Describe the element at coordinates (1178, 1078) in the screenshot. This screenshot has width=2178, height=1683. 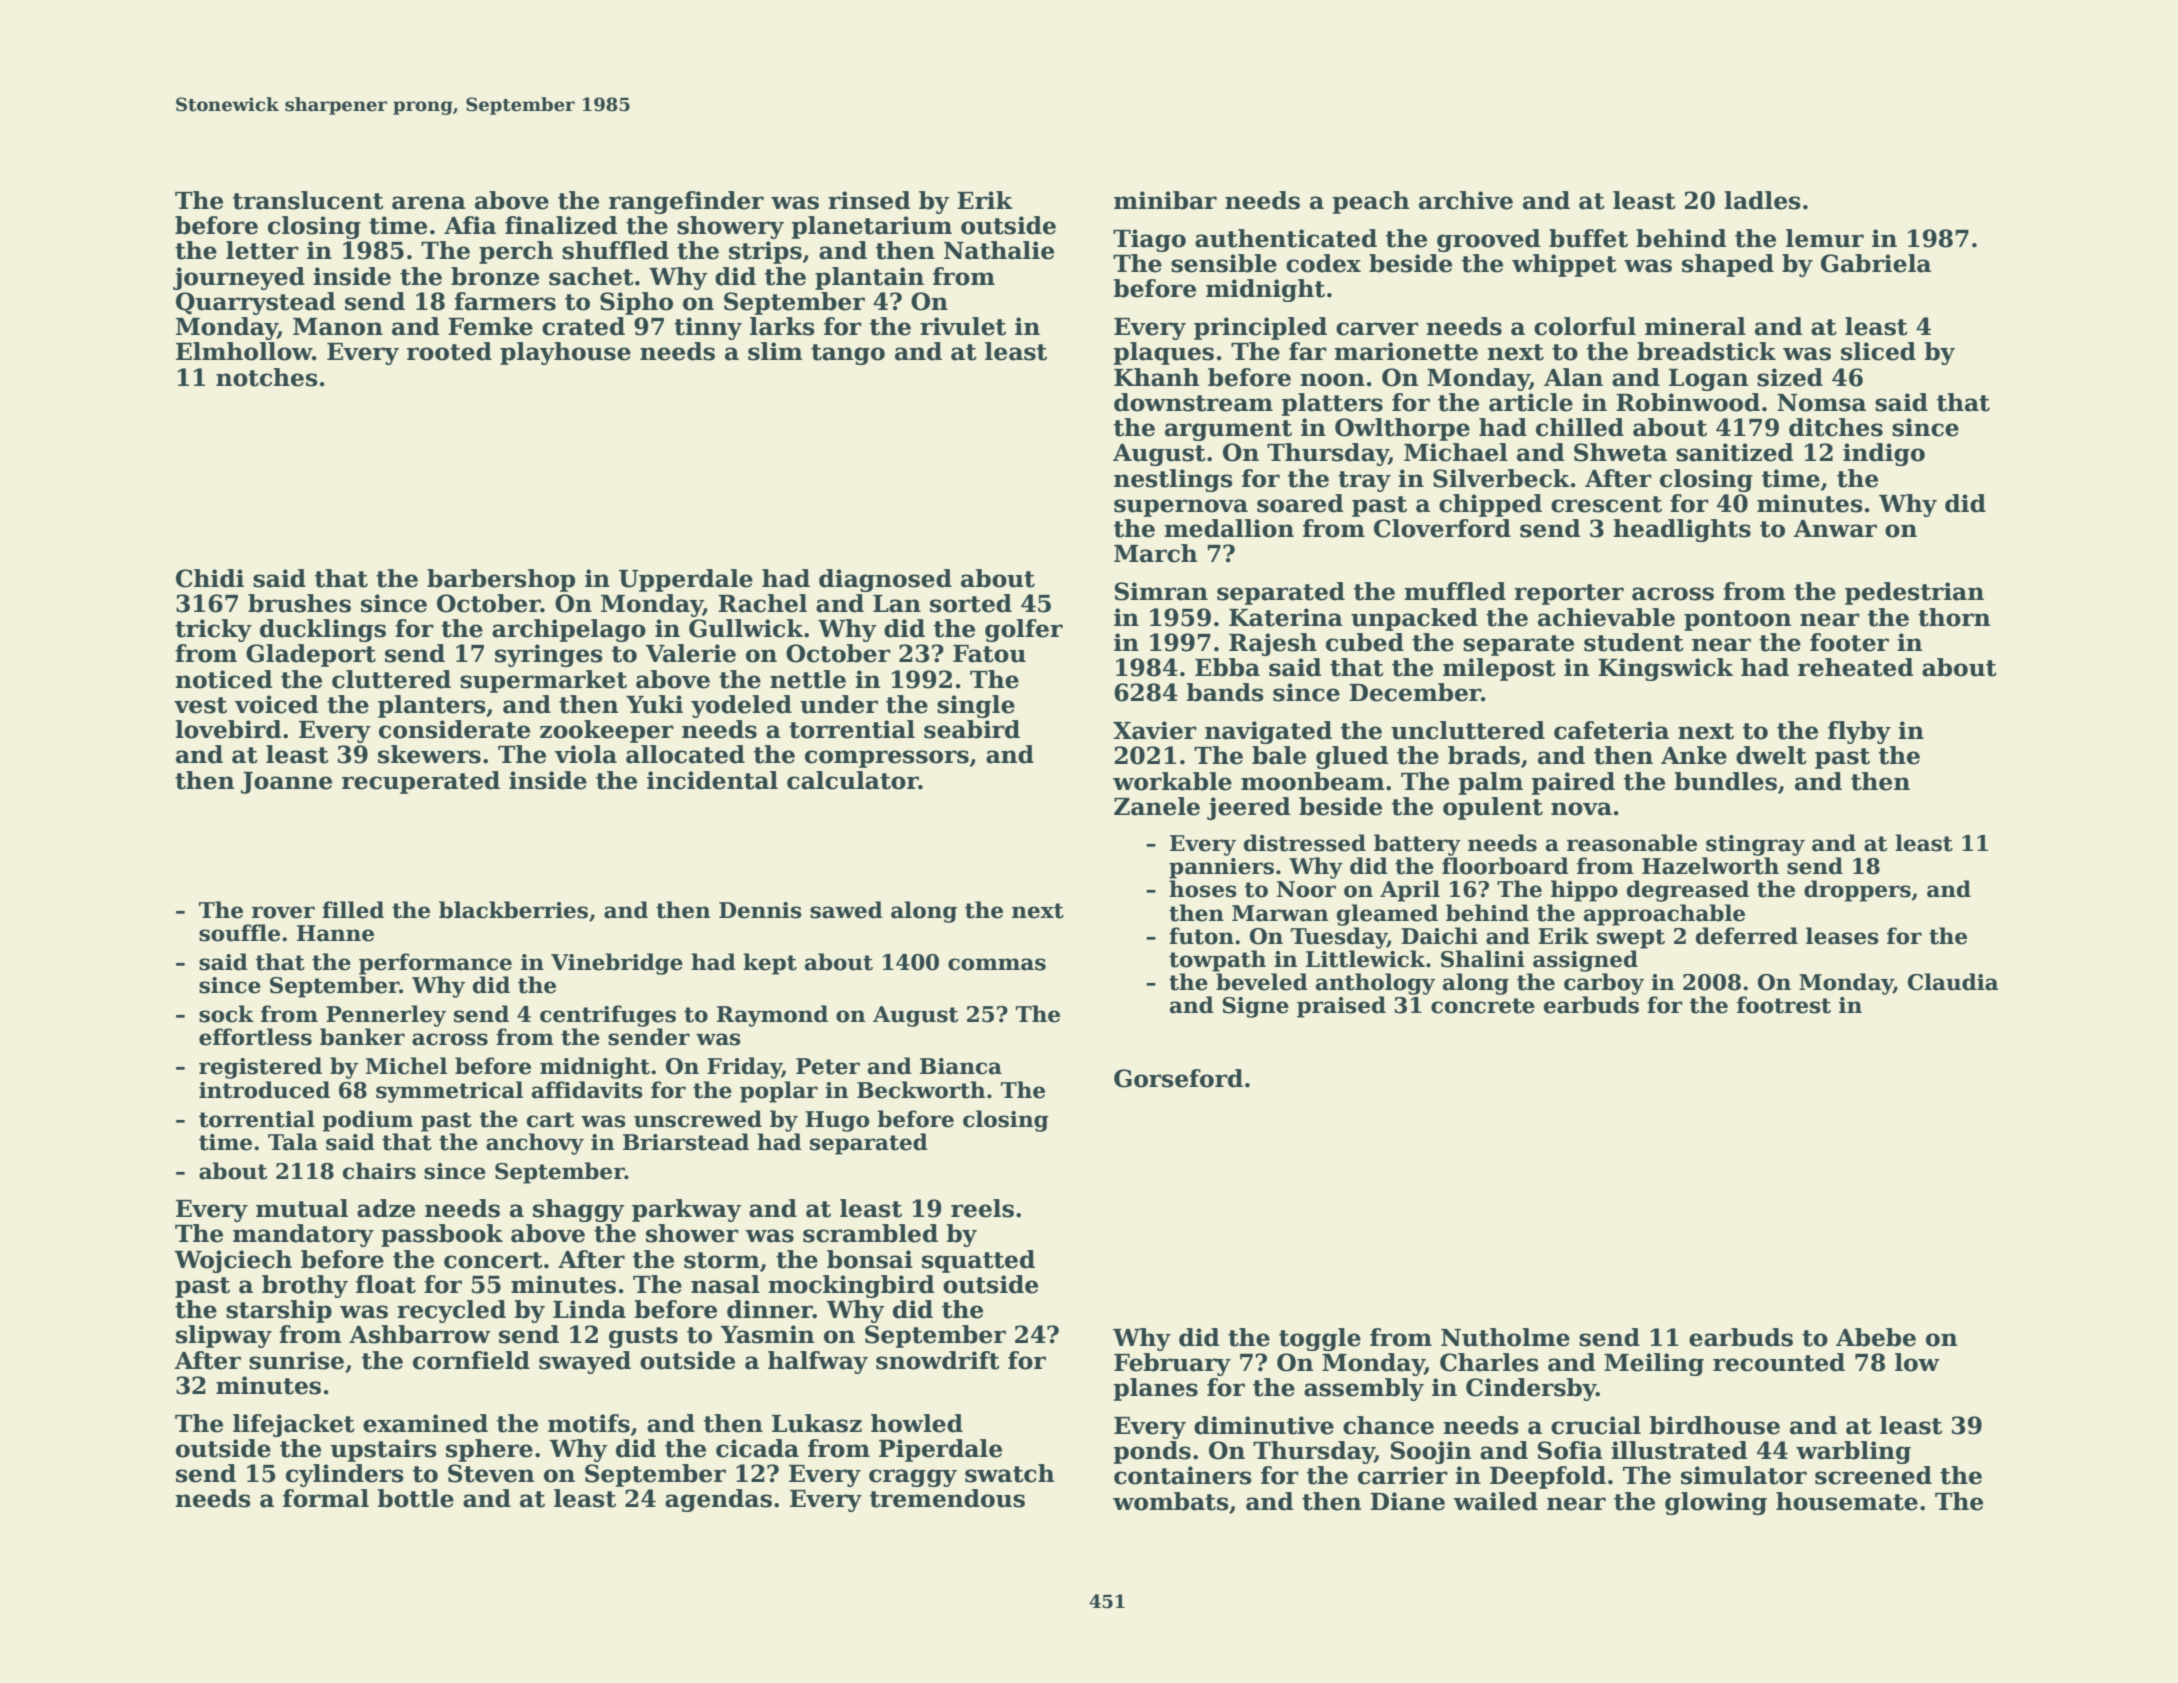
I see `Gorseford` at that location.
